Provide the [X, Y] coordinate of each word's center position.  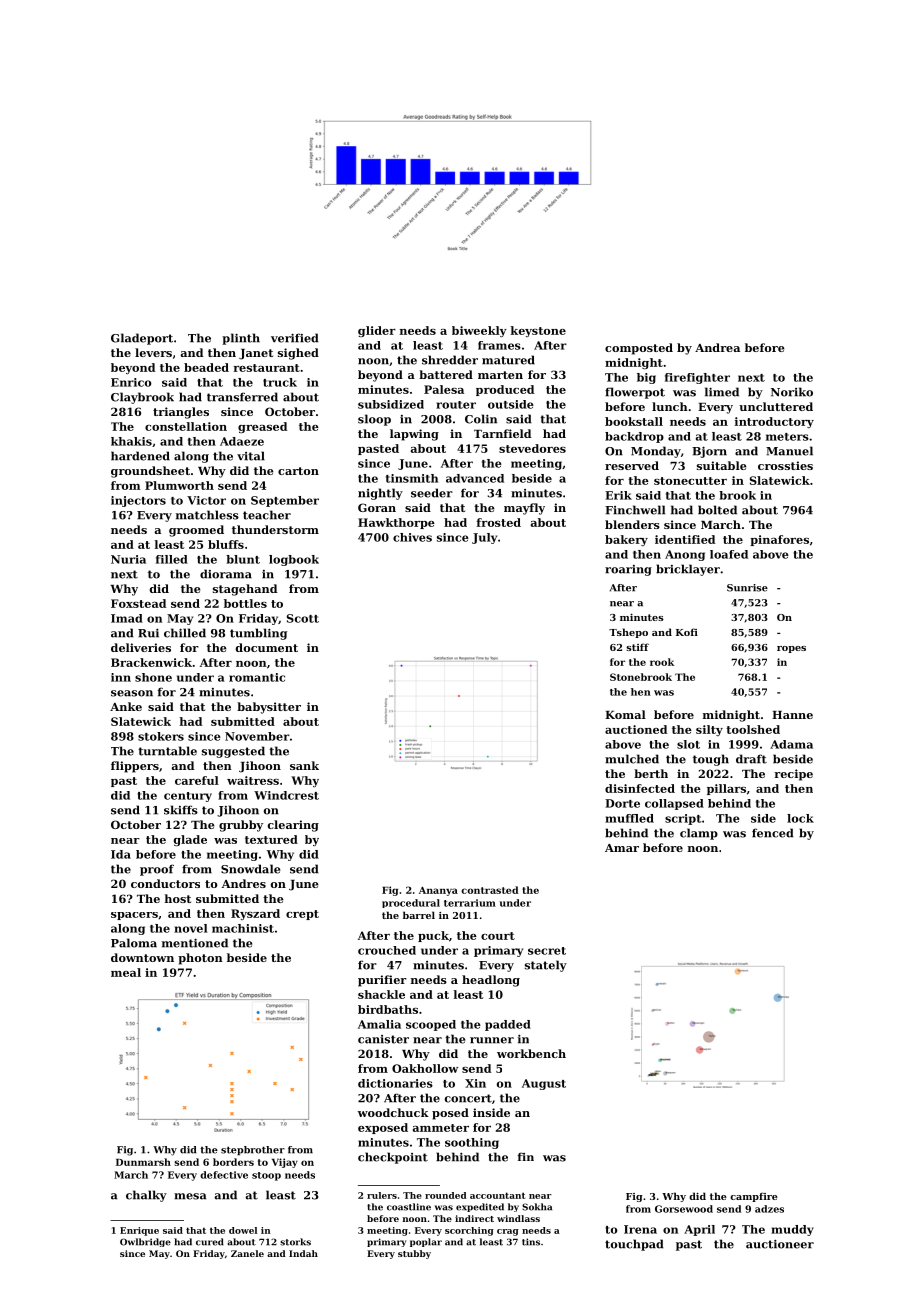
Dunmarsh [143, 1162]
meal [126, 972]
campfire [754, 1197]
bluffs [226, 544]
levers [153, 352]
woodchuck [393, 1112]
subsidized [391, 404]
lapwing [414, 435]
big [646, 378]
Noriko [792, 392]
